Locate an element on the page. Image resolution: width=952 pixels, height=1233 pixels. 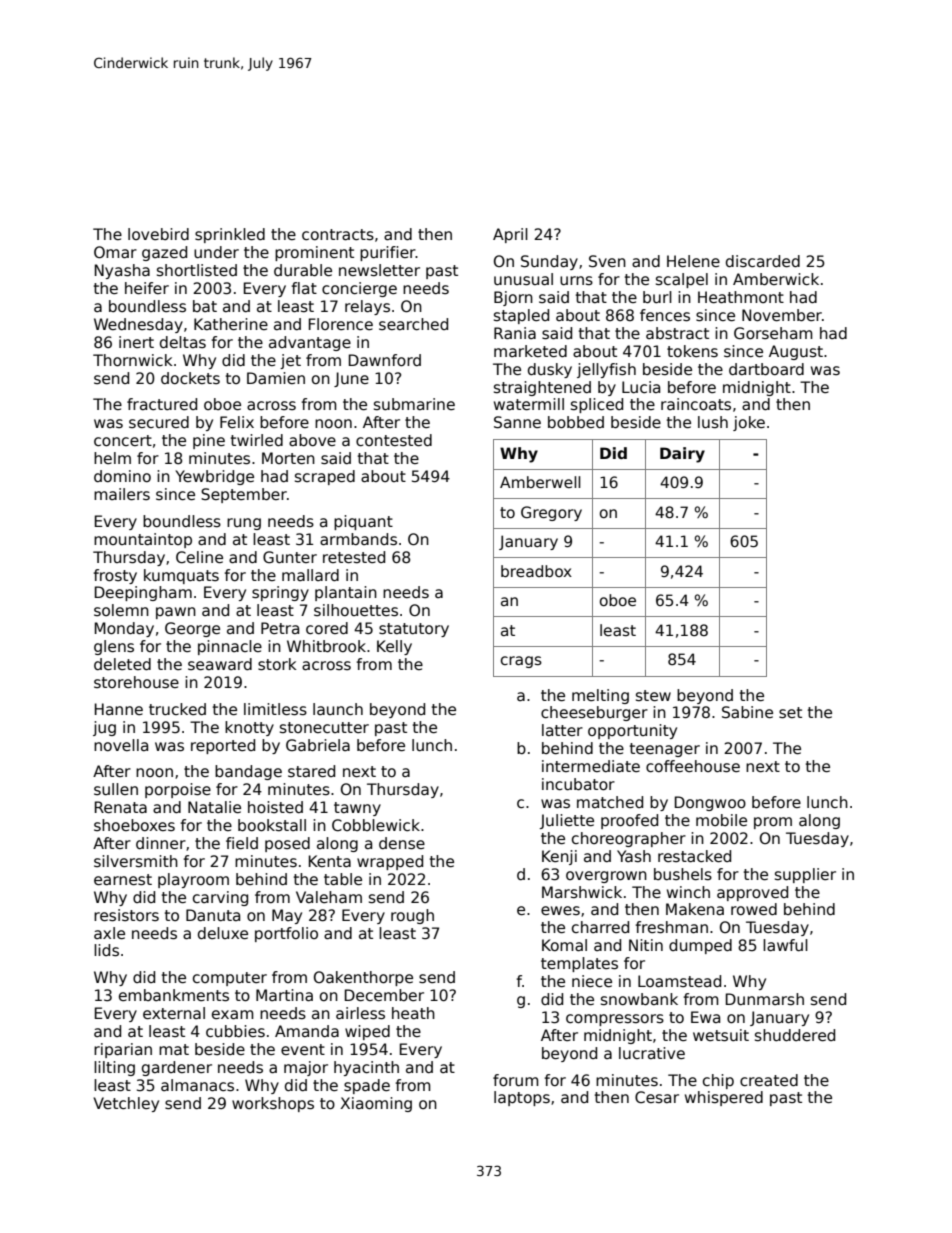
Cobblewick is located at coordinates (376, 825).
